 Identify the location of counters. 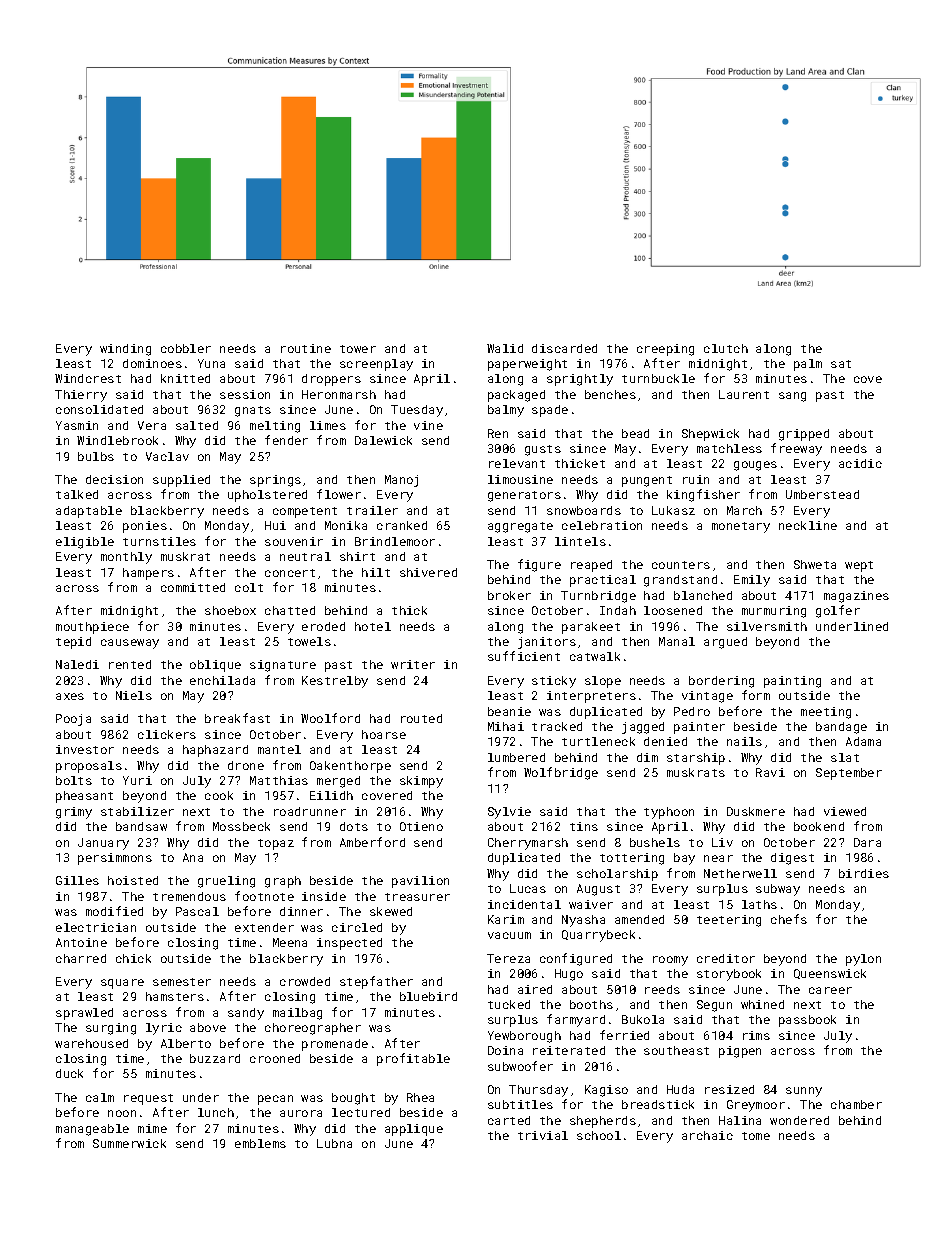
(681, 565).
